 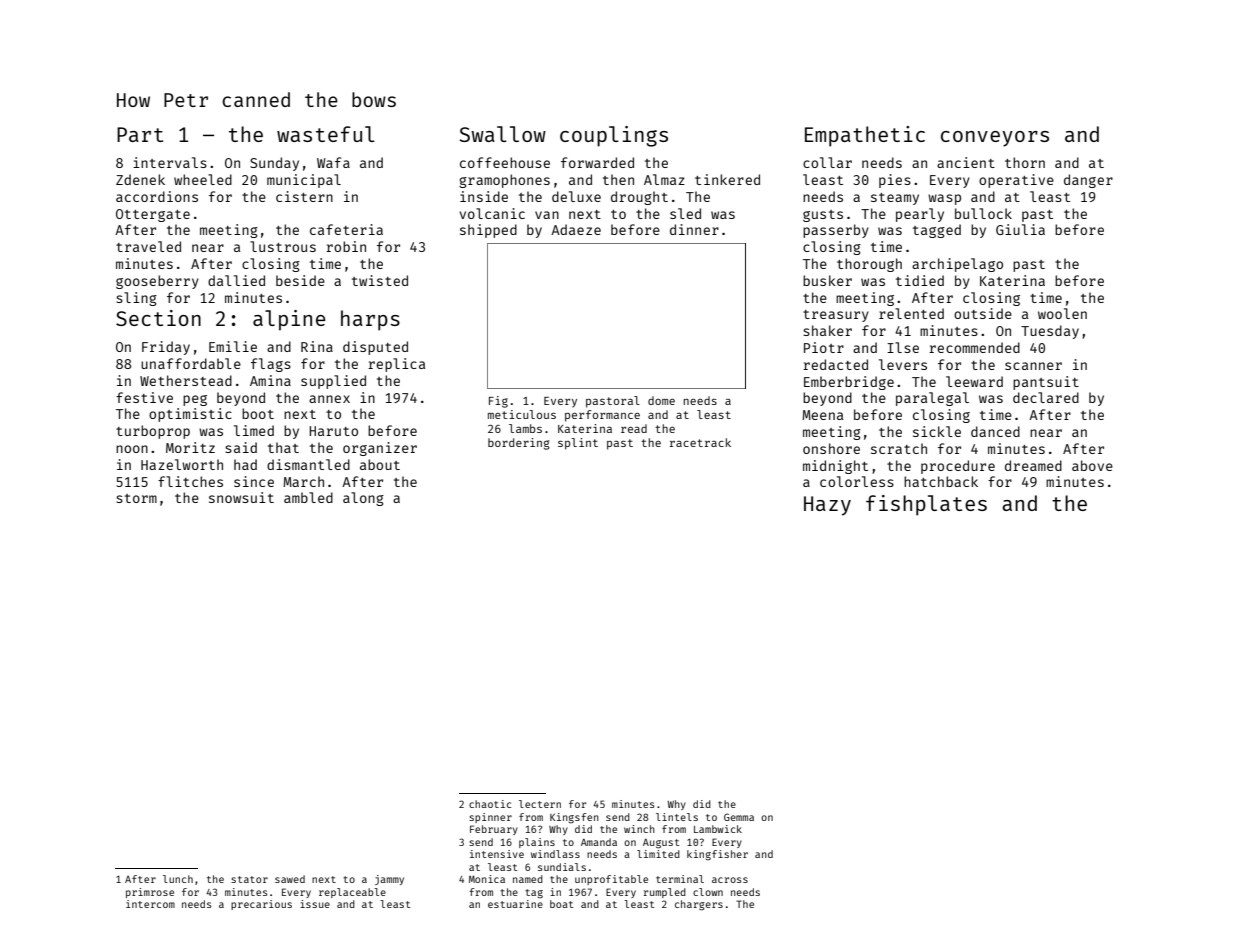 I want to click on wasteful, so click(x=326, y=134).
